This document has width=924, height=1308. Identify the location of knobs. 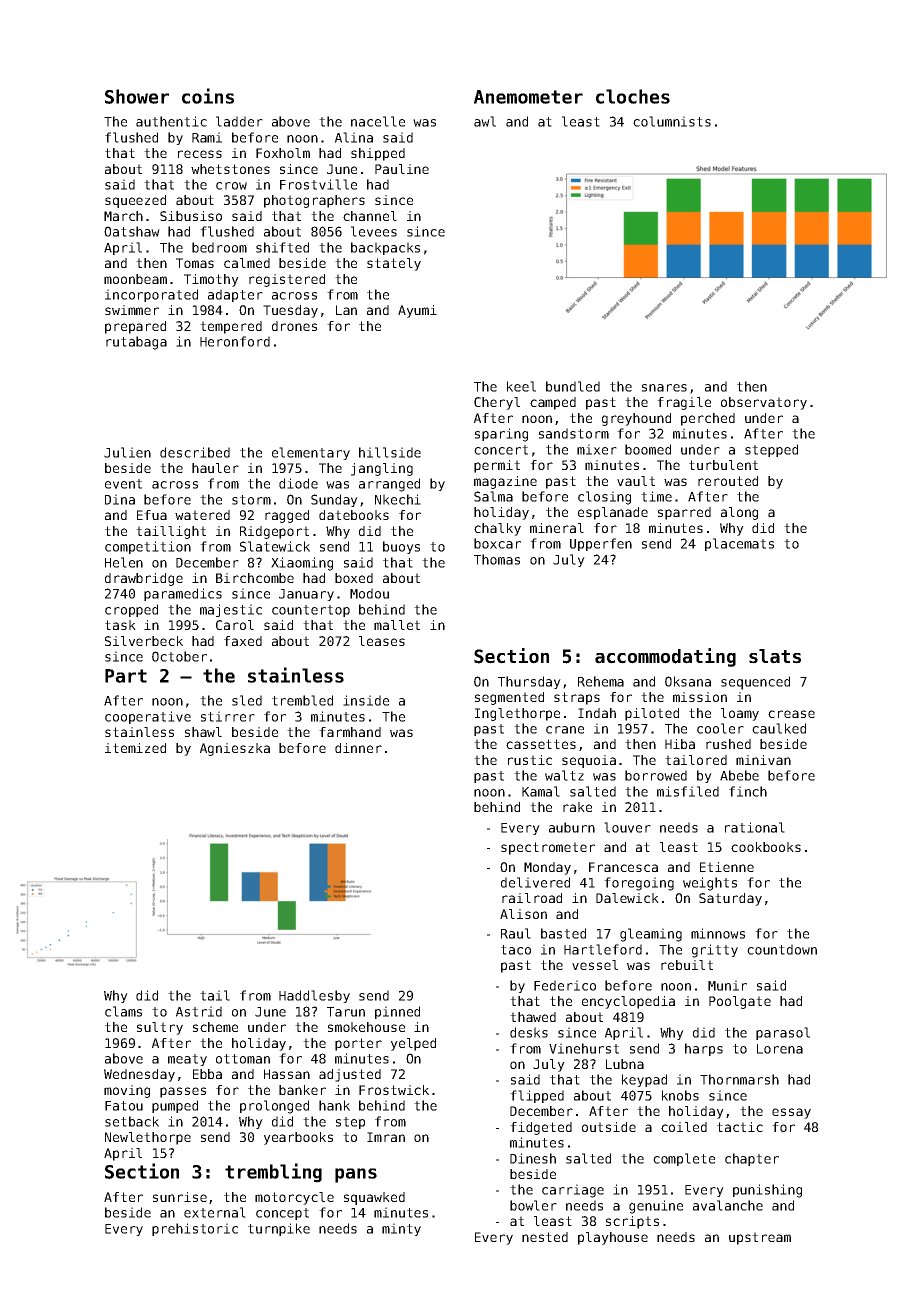
(680, 1095).
